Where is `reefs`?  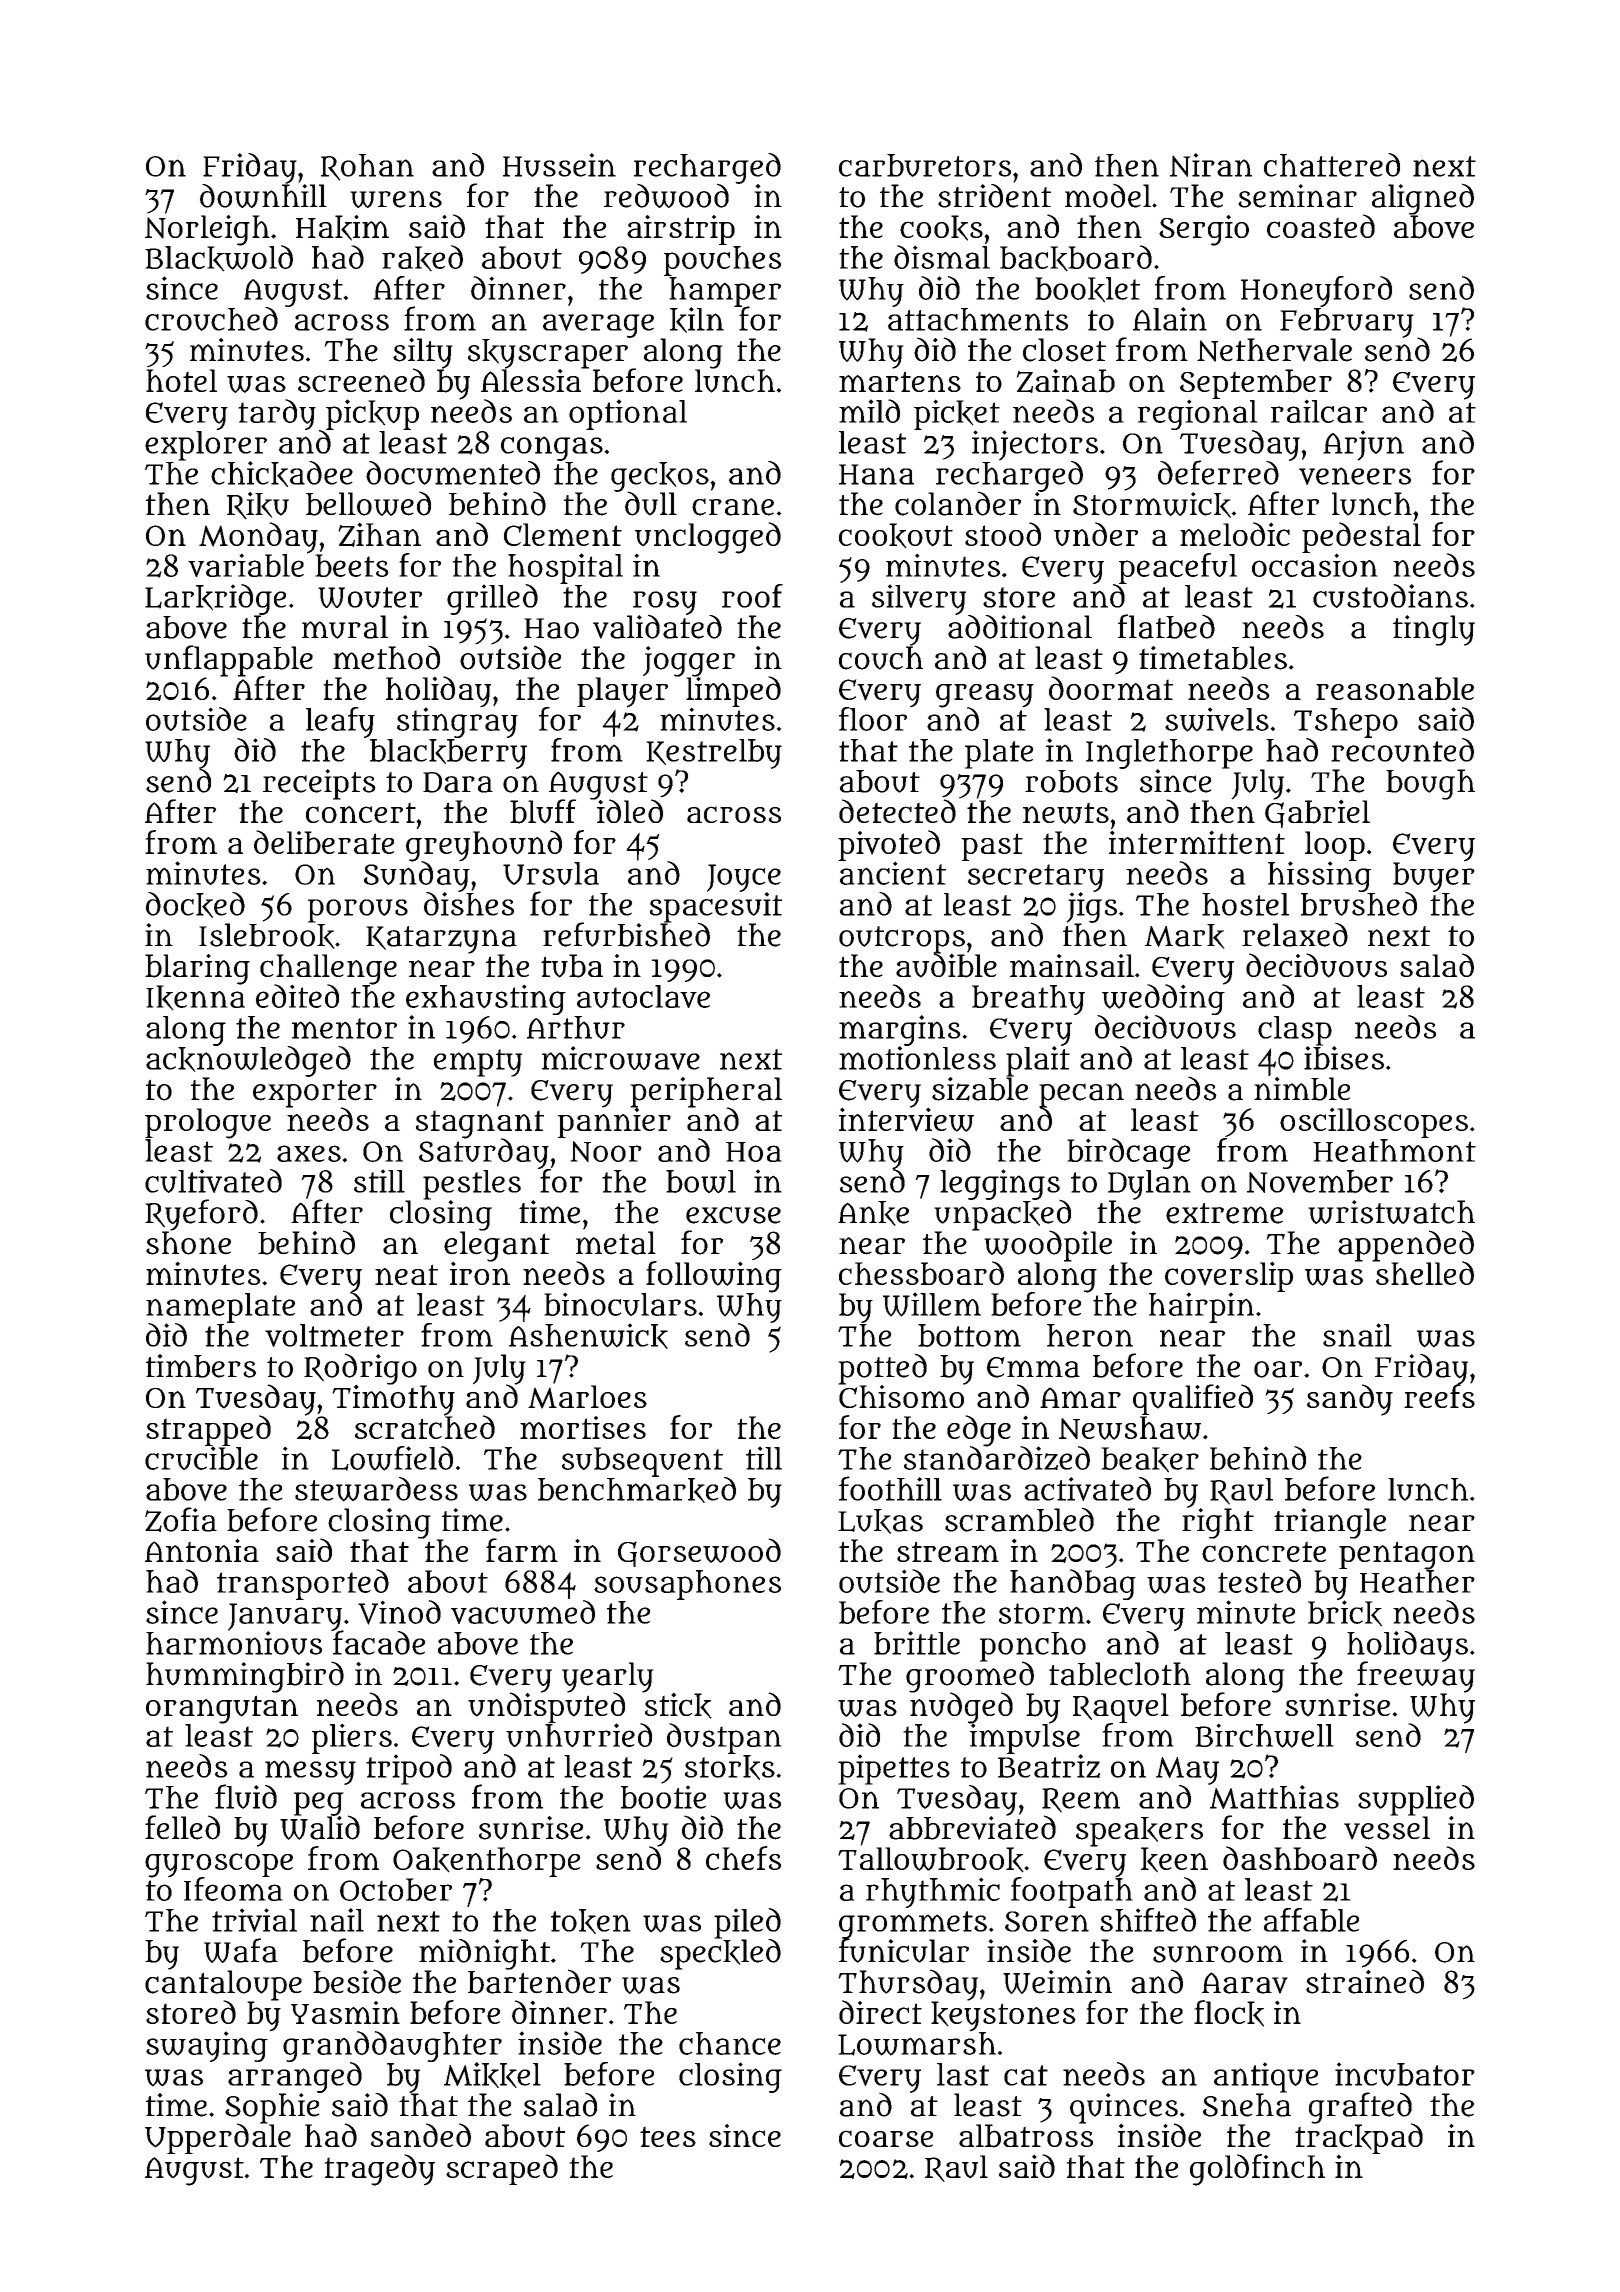 reefs is located at coordinates (1439, 1396).
